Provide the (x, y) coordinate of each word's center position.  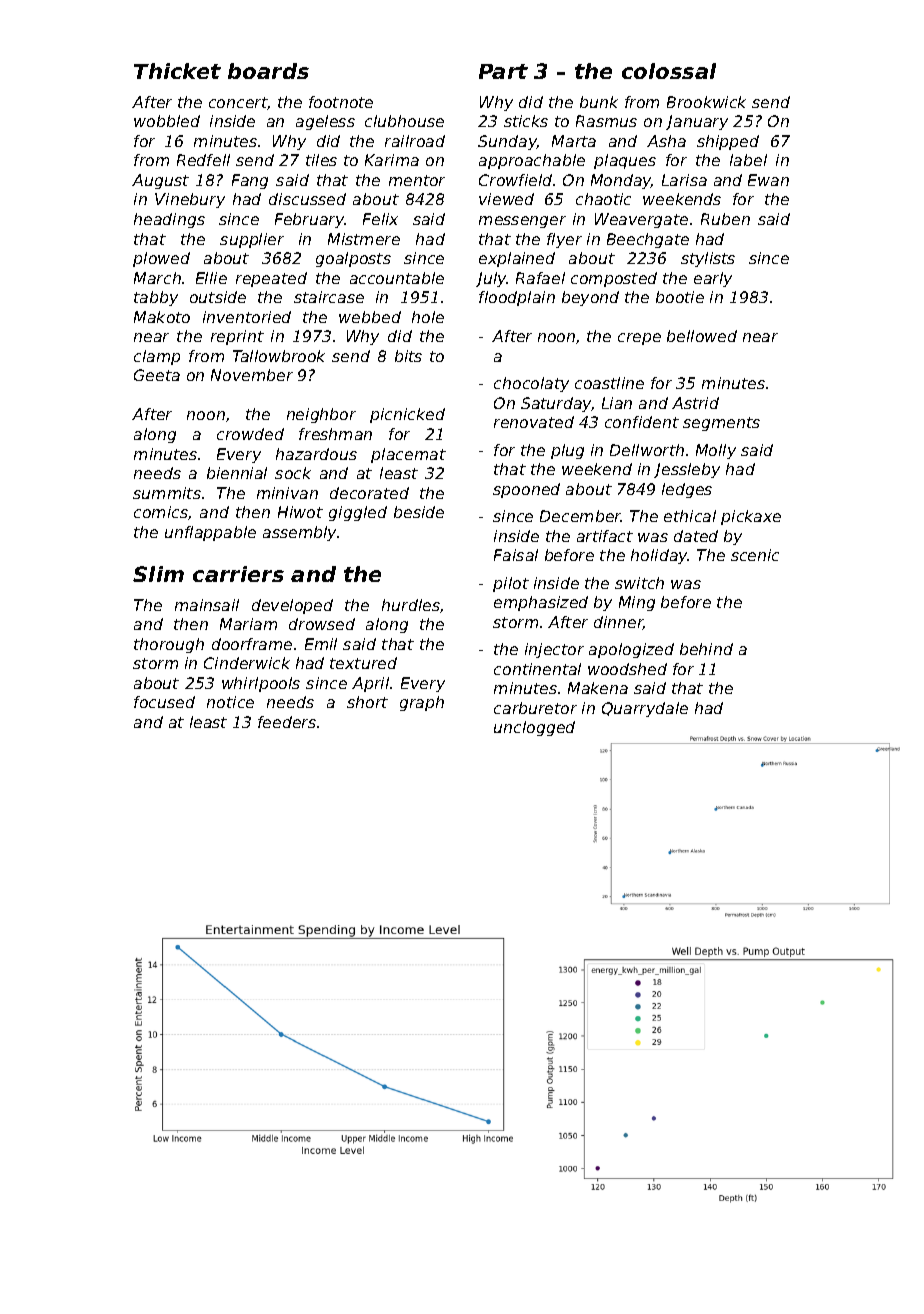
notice (230, 702)
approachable (532, 161)
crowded (250, 434)
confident (642, 422)
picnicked (407, 415)
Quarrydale (645, 709)
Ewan (768, 180)
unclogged (534, 728)
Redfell (203, 160)
